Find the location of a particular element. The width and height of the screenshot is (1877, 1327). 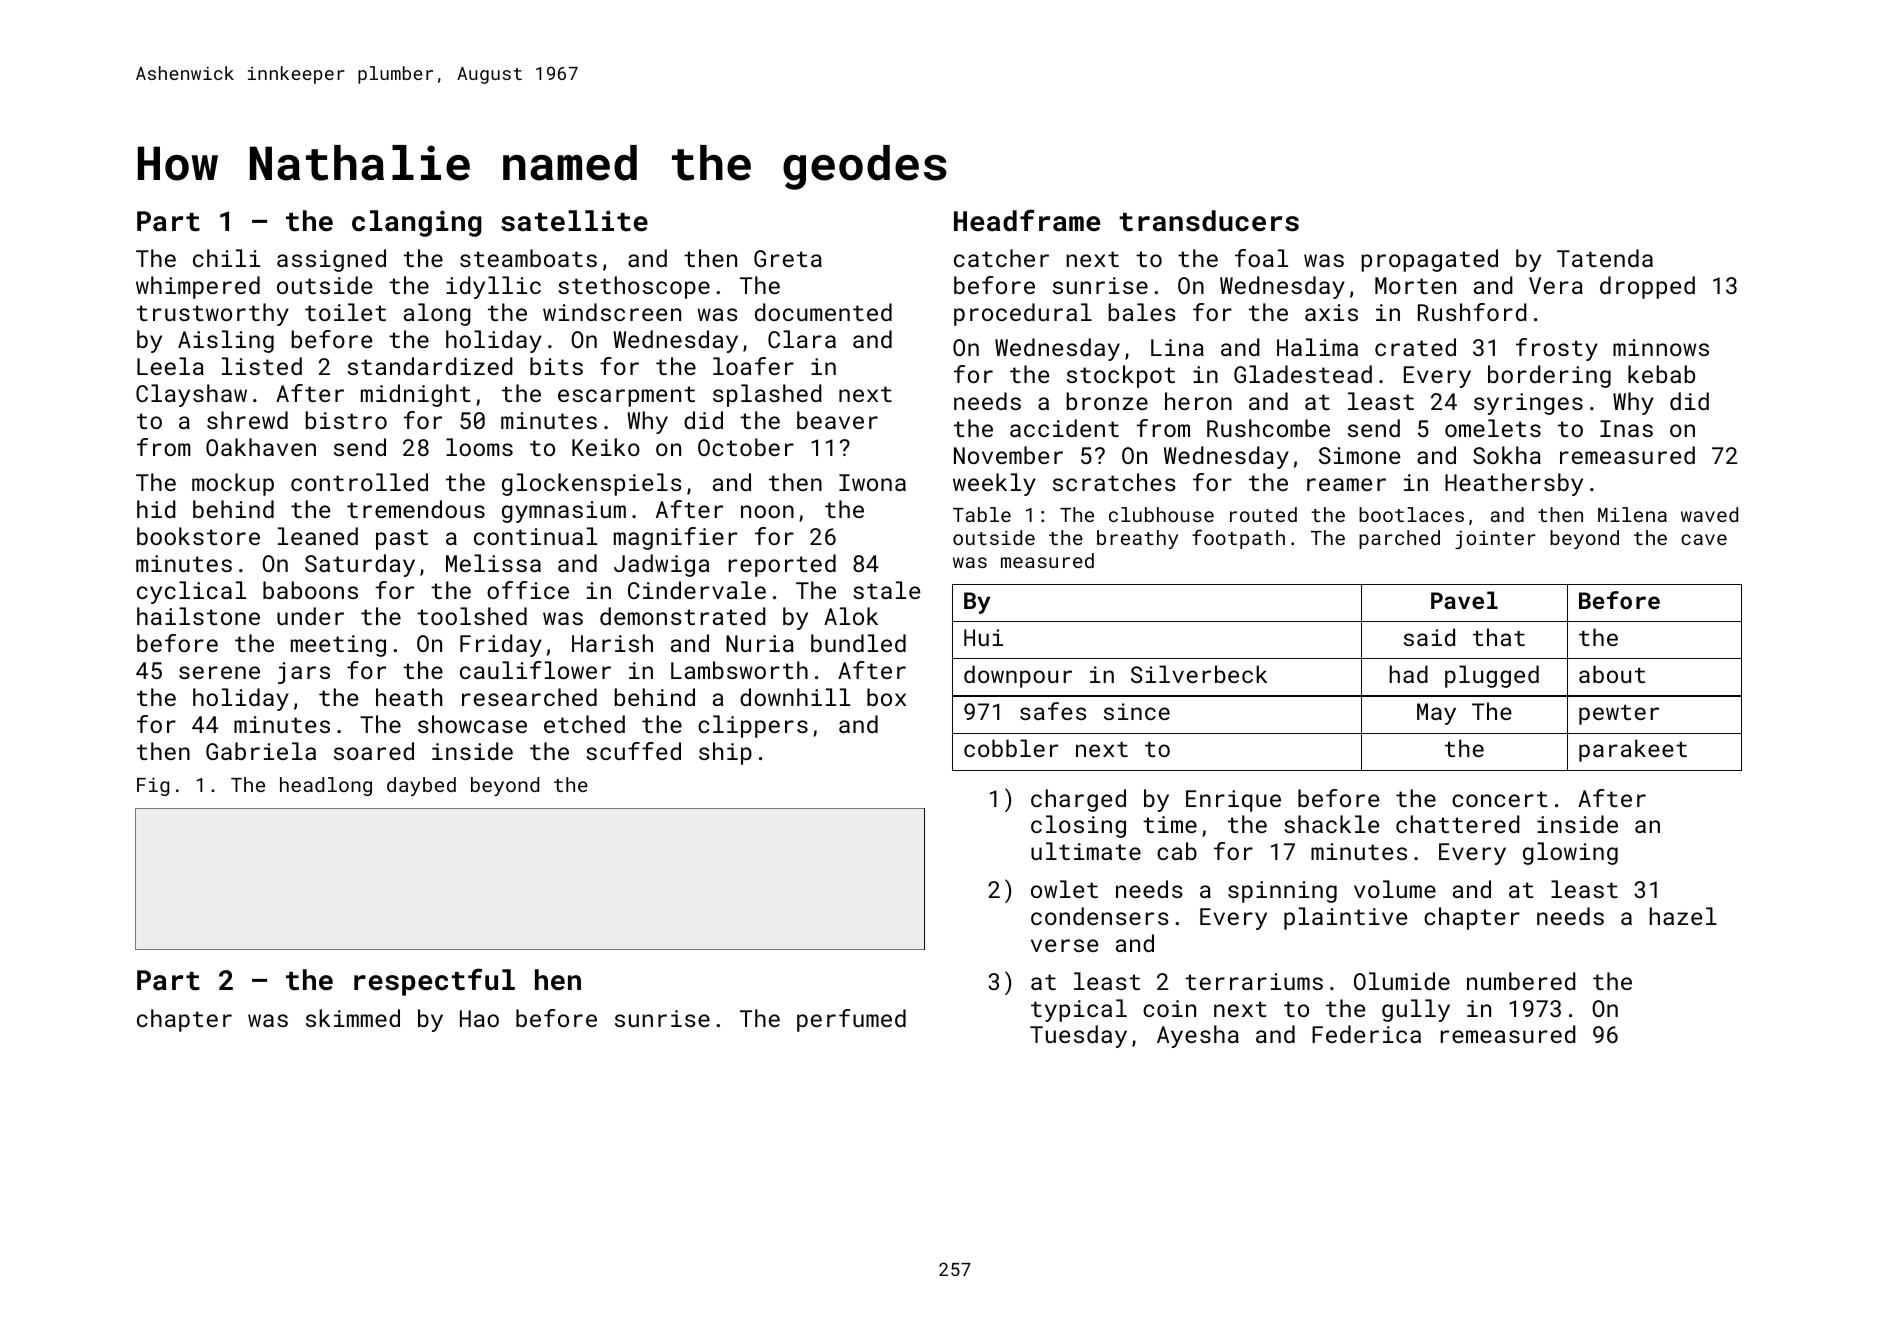

Sokha is located at coordinates (1507, 455).
